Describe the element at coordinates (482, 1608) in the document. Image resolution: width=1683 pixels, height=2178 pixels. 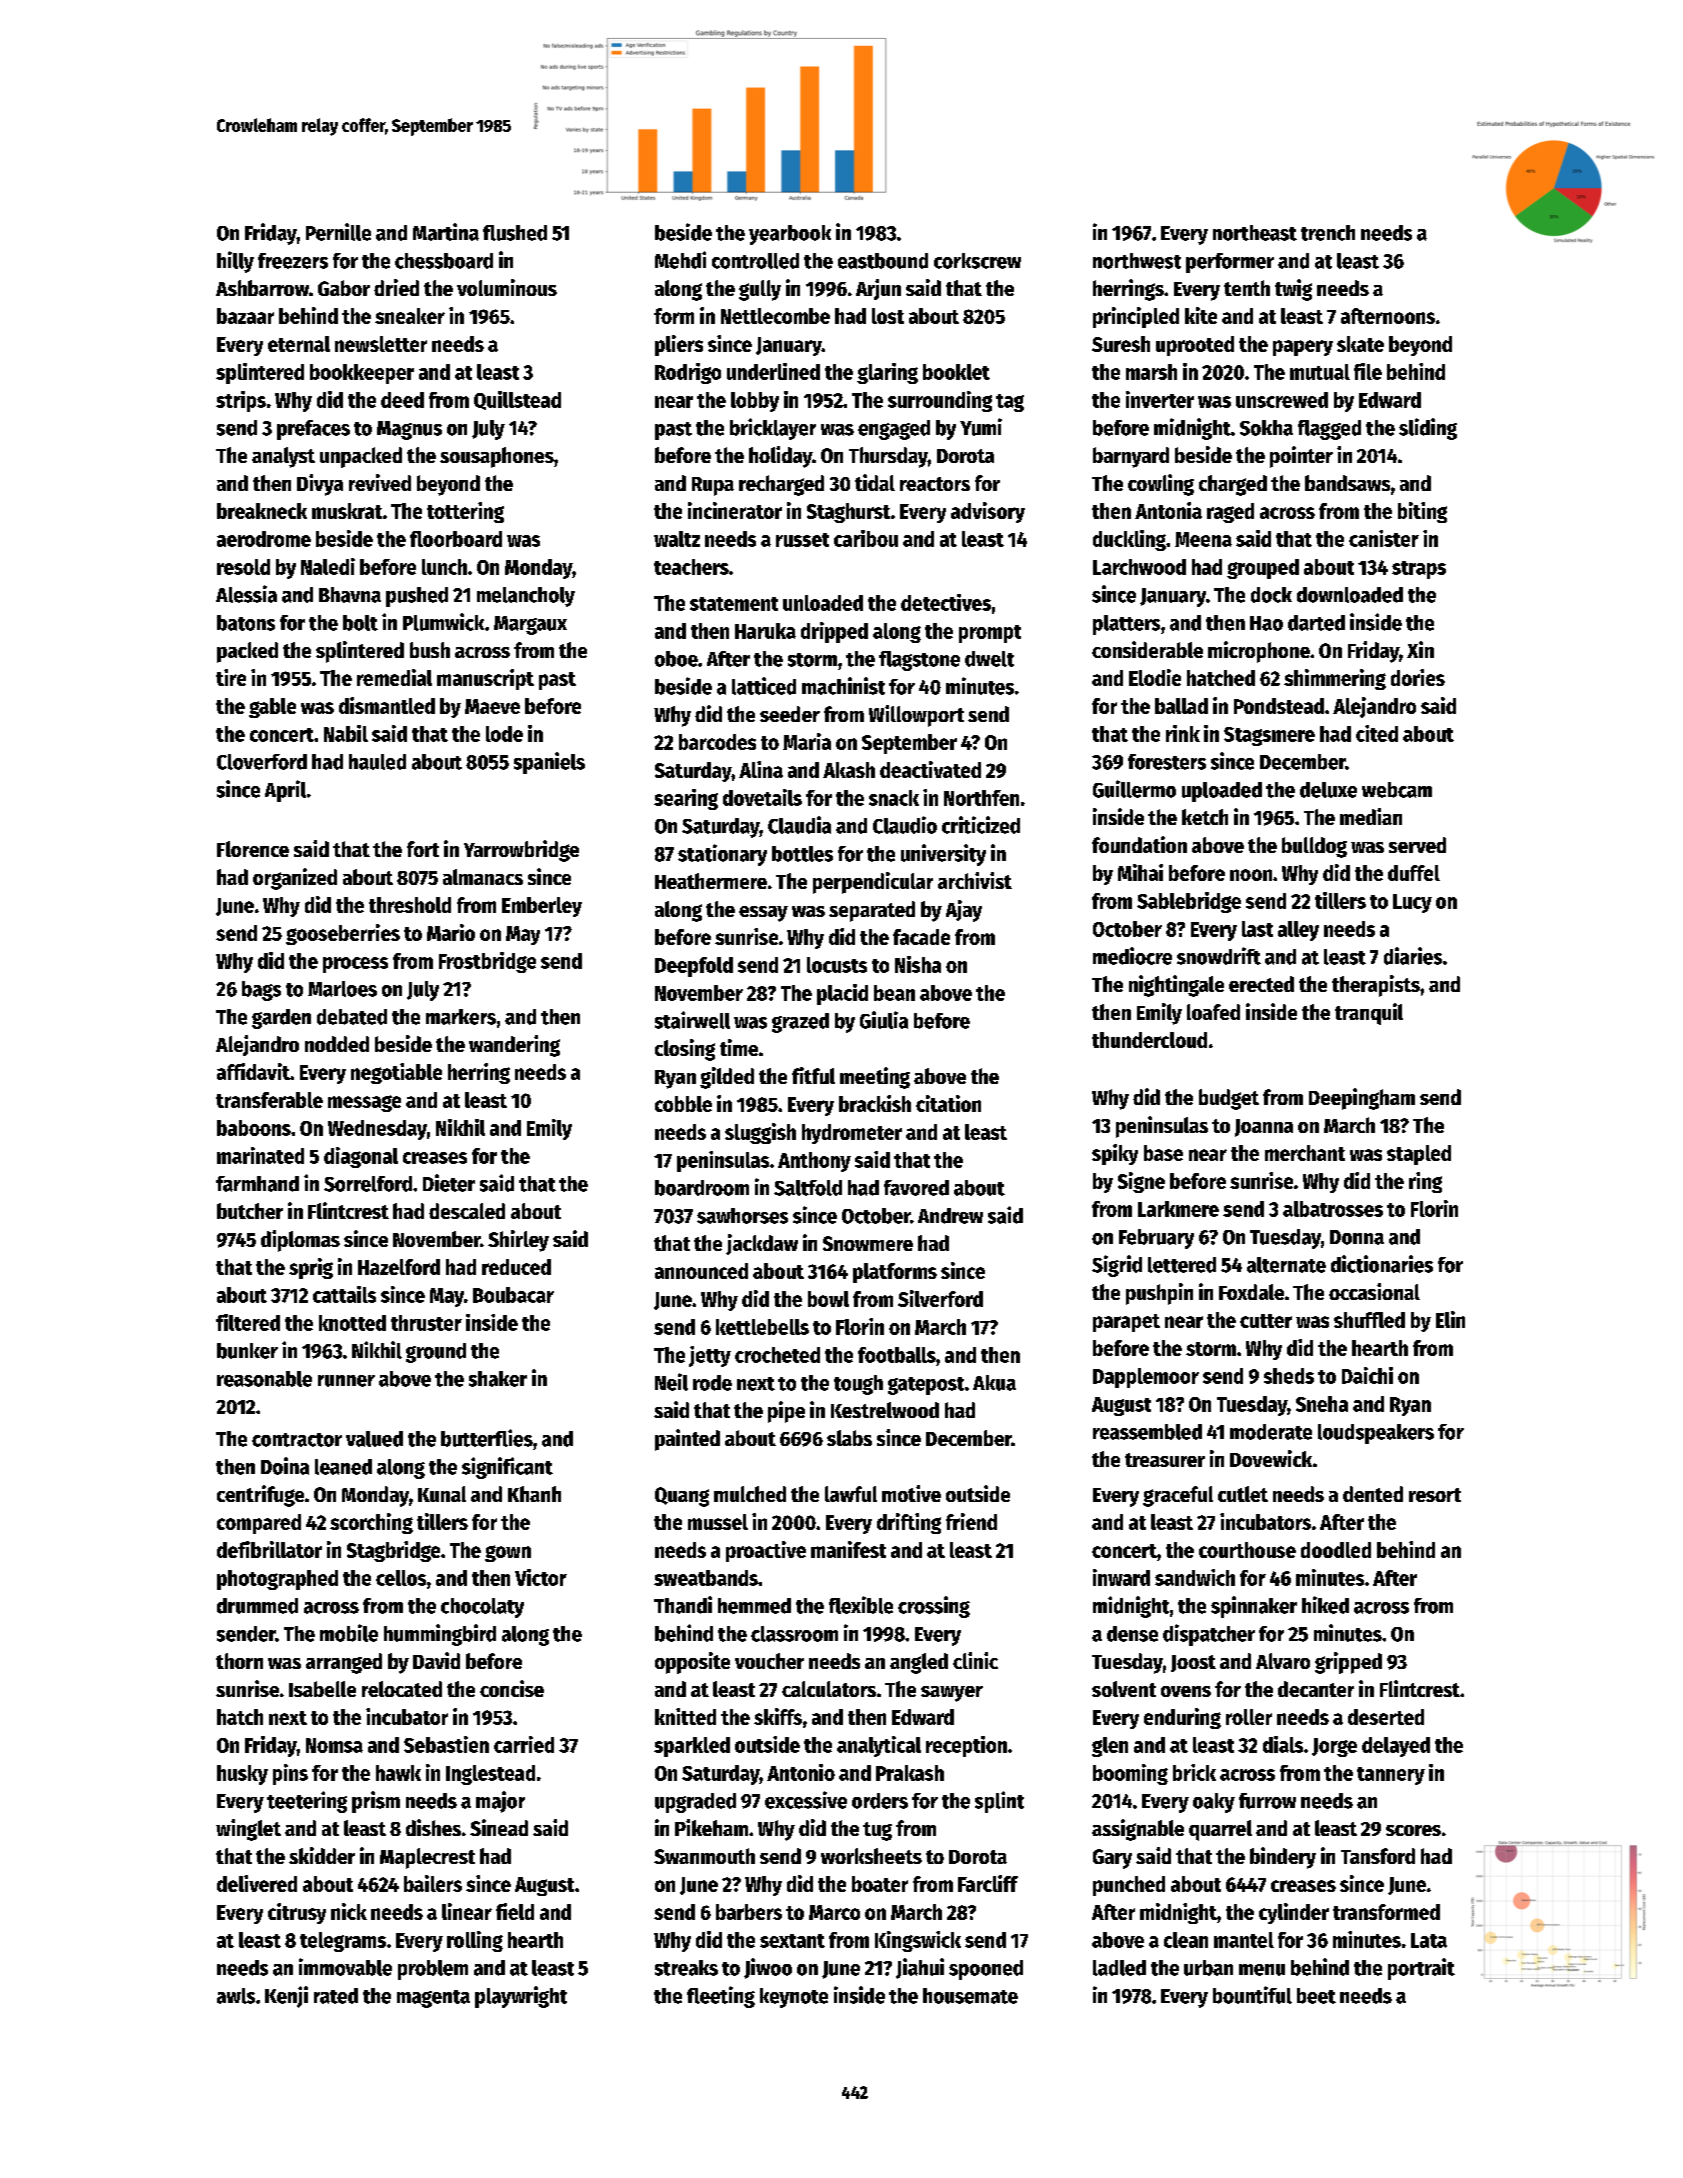
I see `chocolaty` at that location.
